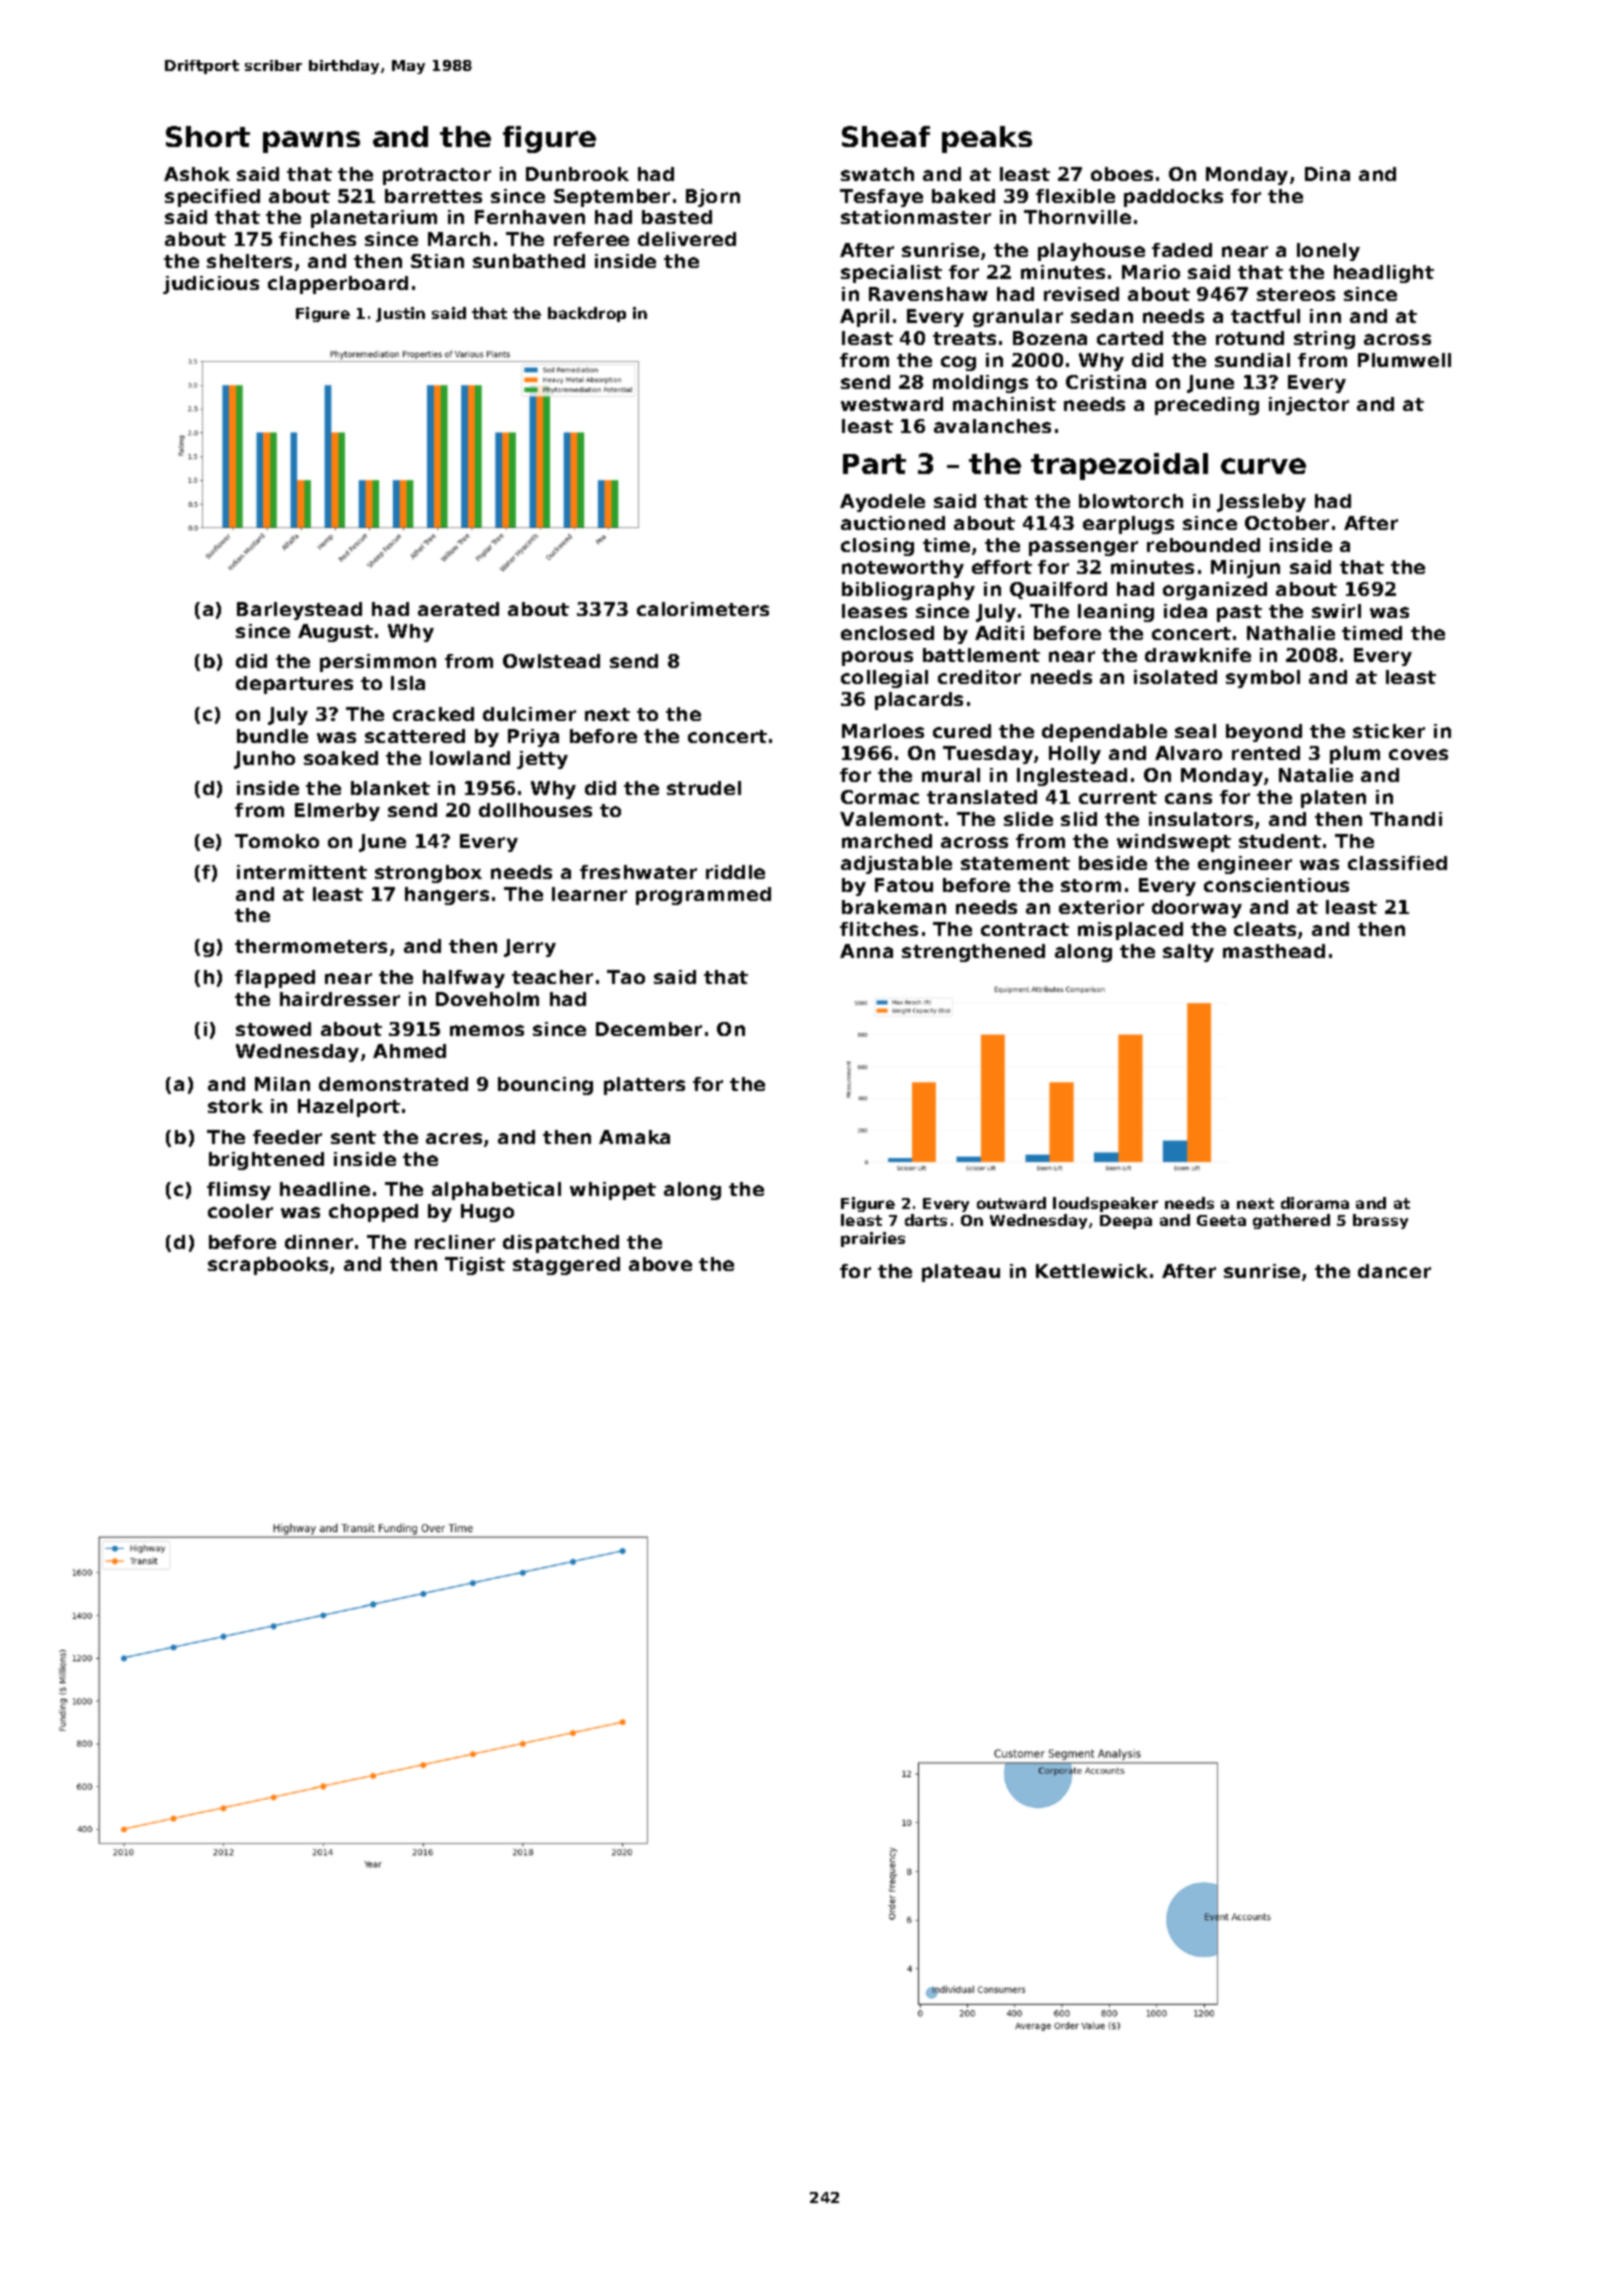 The height and width of the screenshot is (2292, 1620). Describe the element at coordinates (866, 951) in the screenshot. I see `Anna` at that location.
